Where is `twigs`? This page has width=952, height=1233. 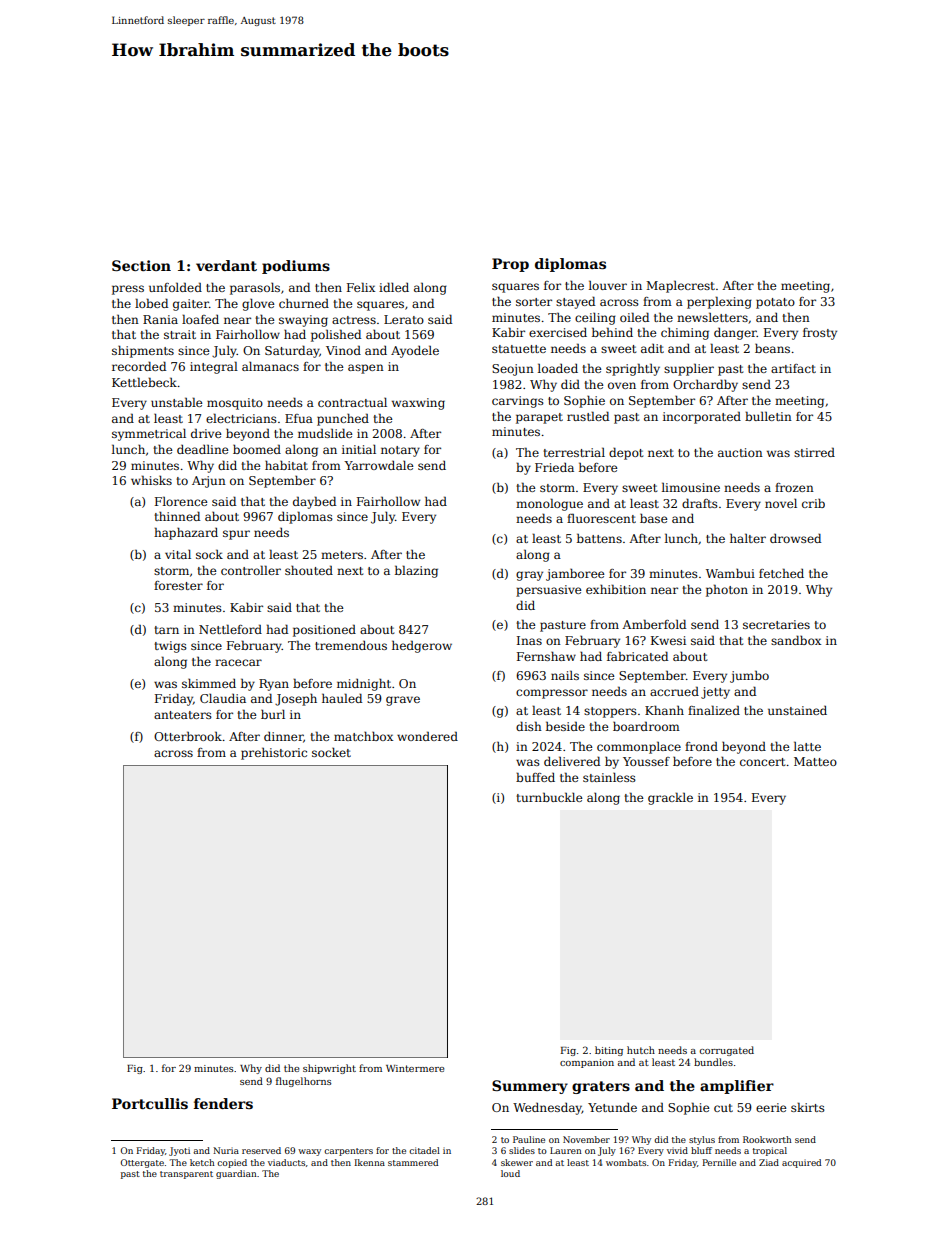
twigs is located at coordinates (170, 647).
